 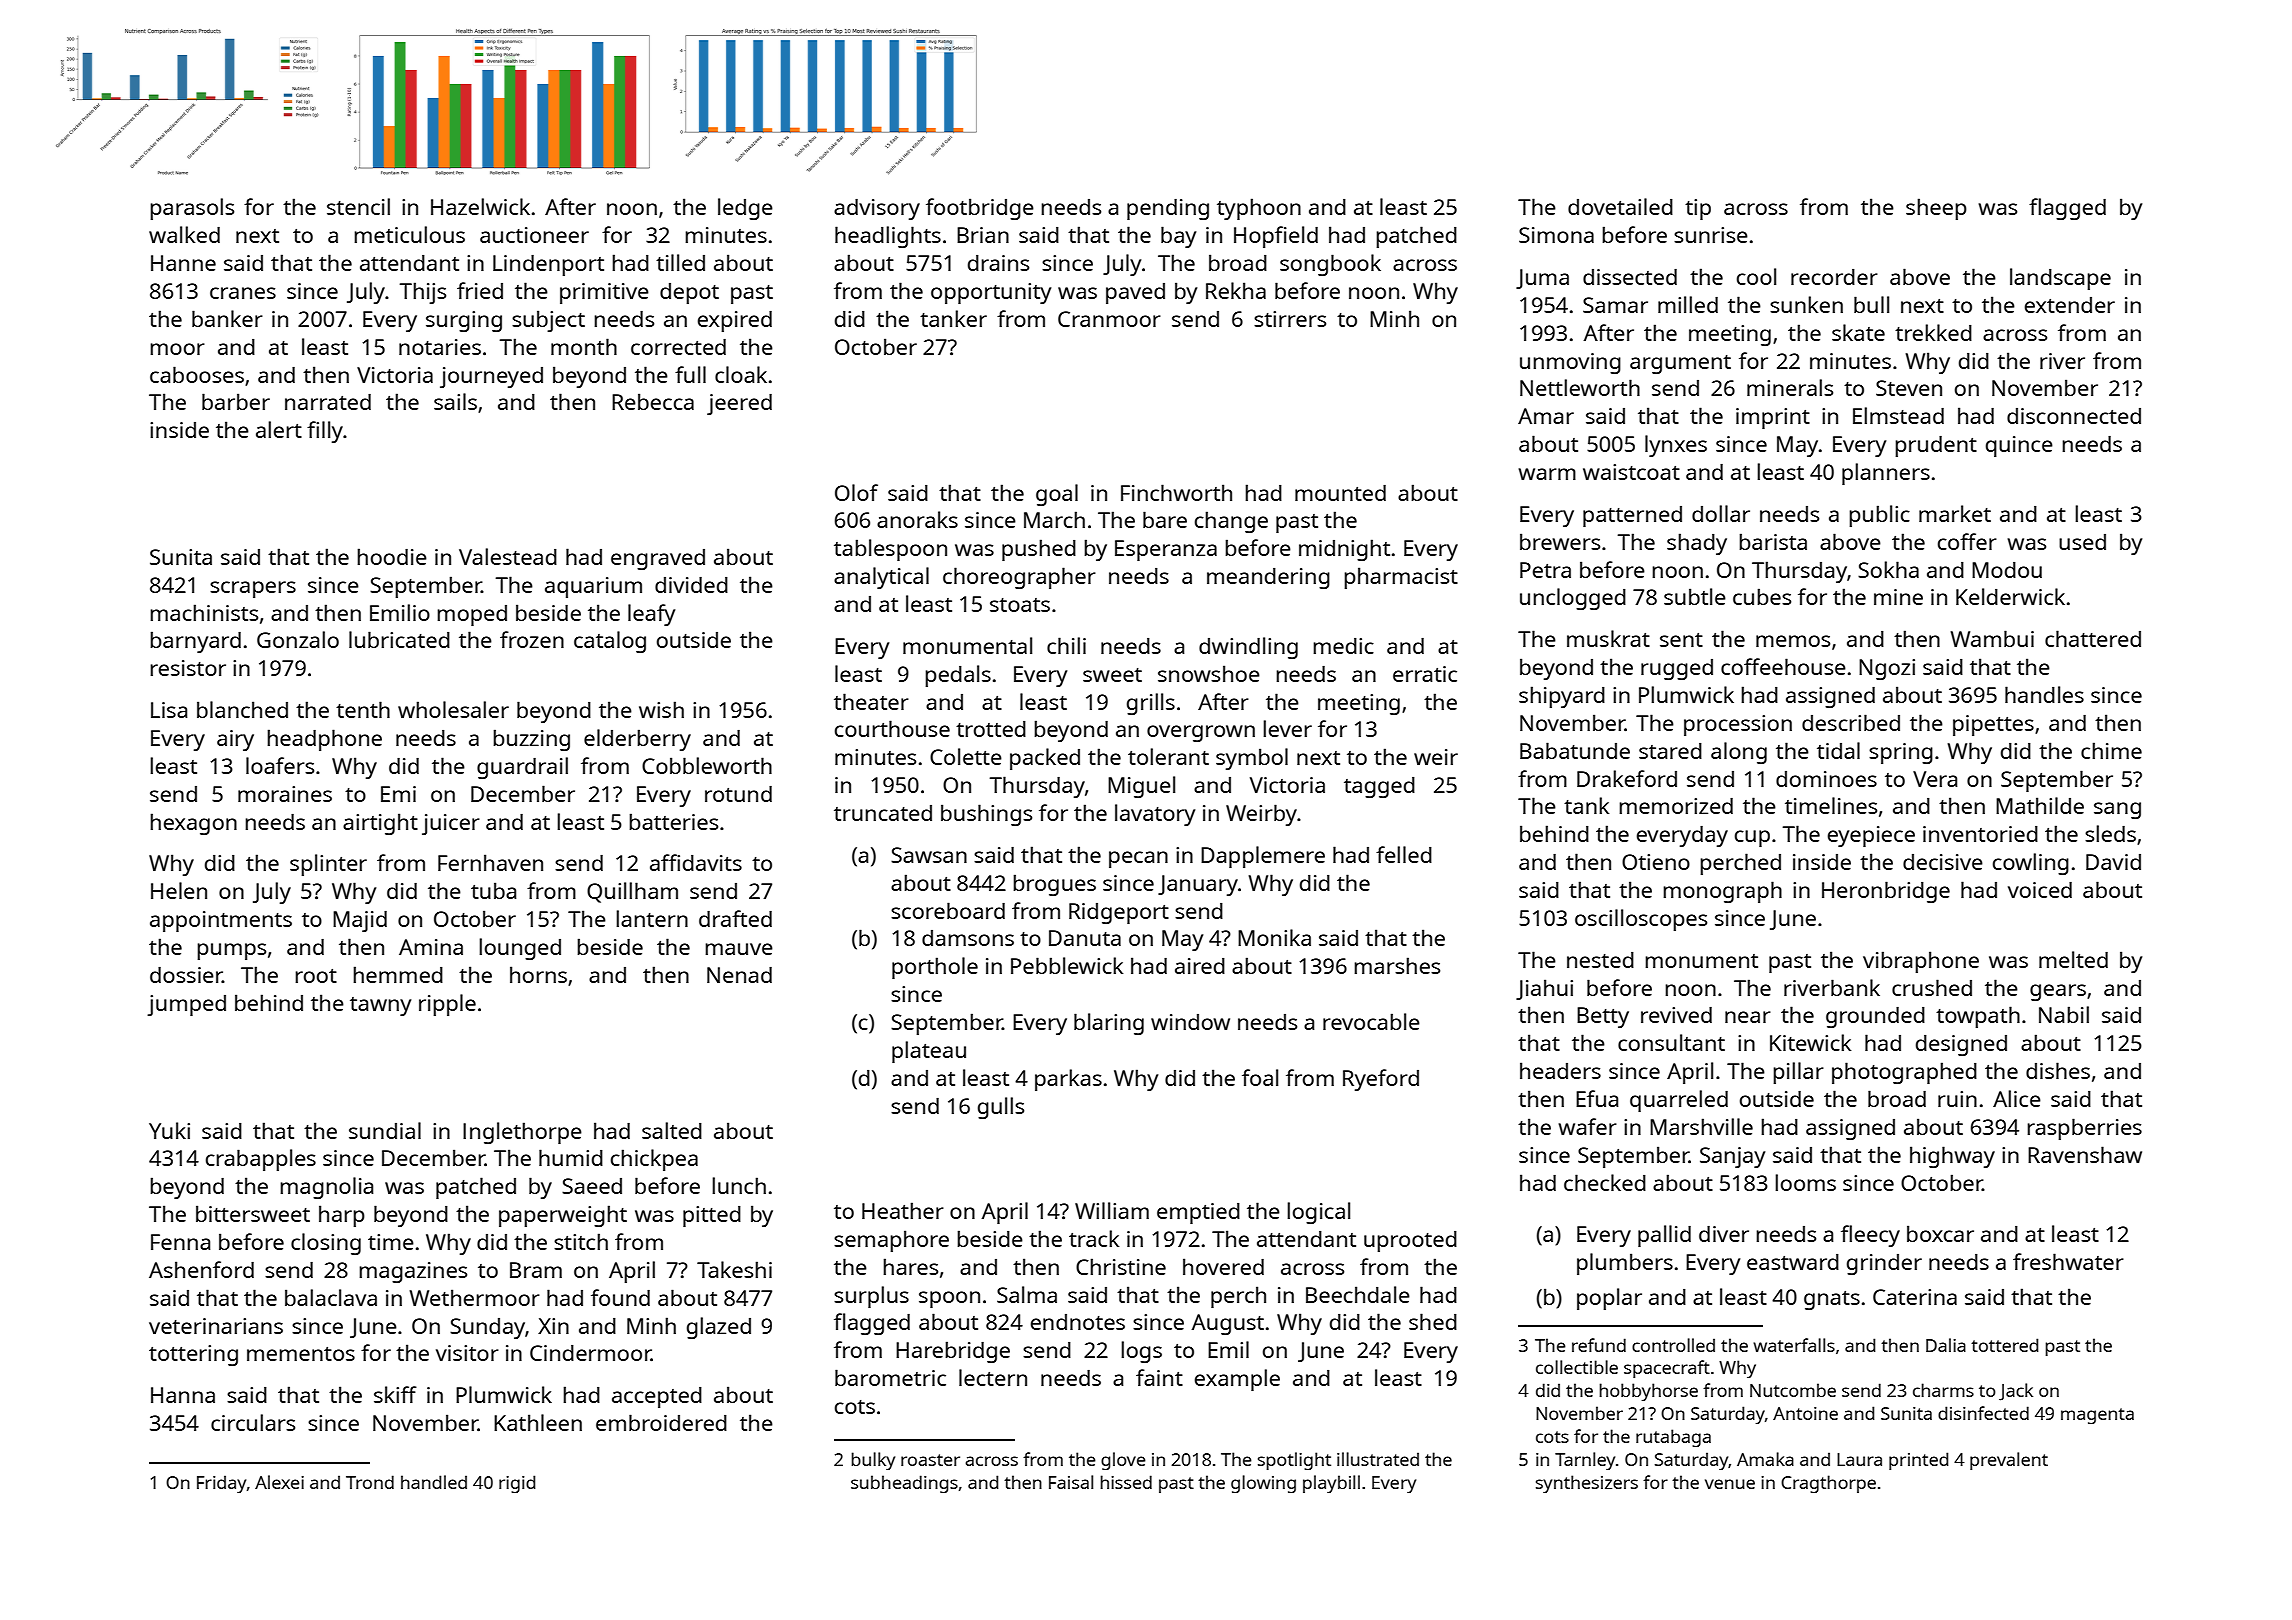 I want to click on stoats, so click(x=1020, y=605).
